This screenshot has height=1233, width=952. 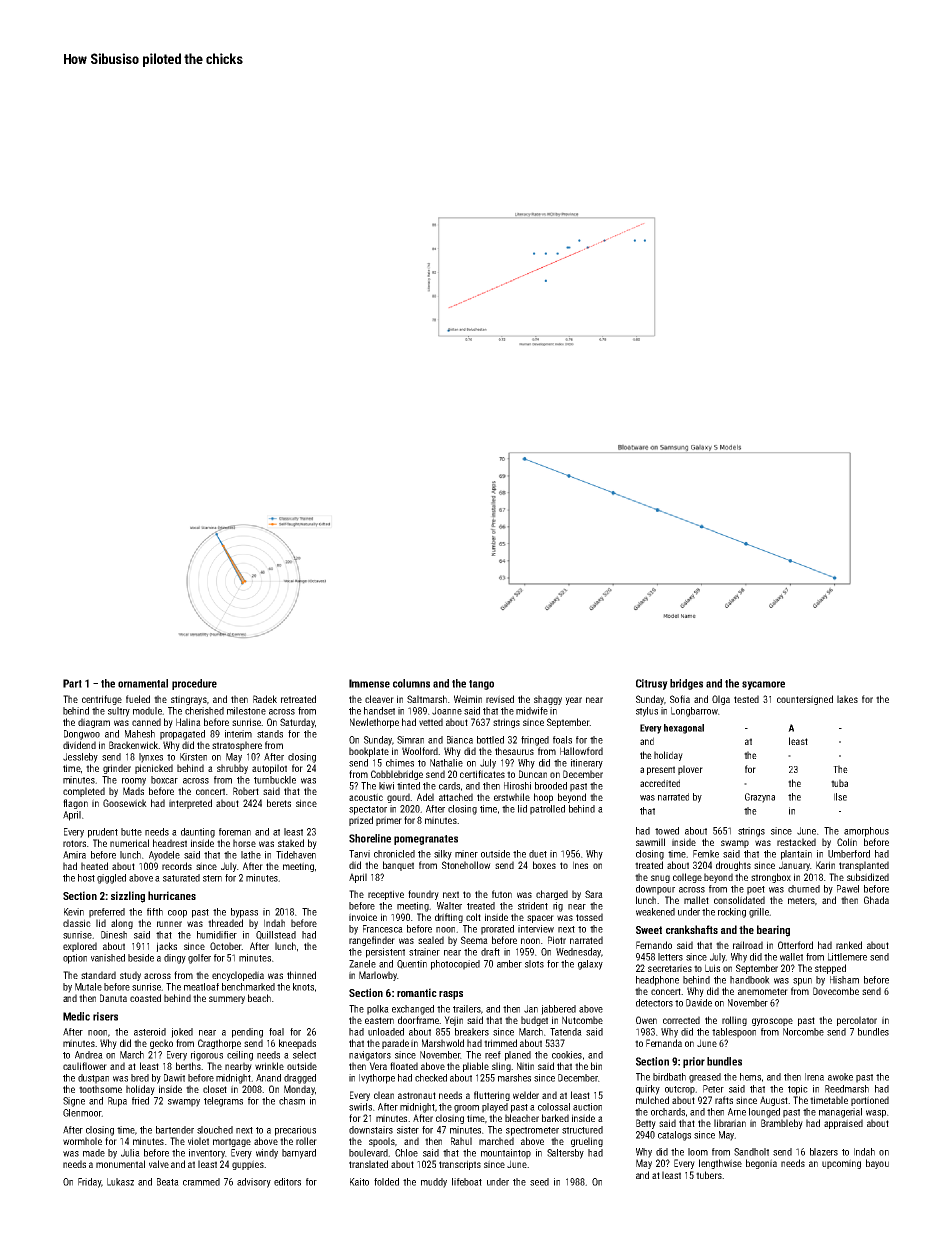 I want to click on centrifuge, so click(x=102, y=700).
